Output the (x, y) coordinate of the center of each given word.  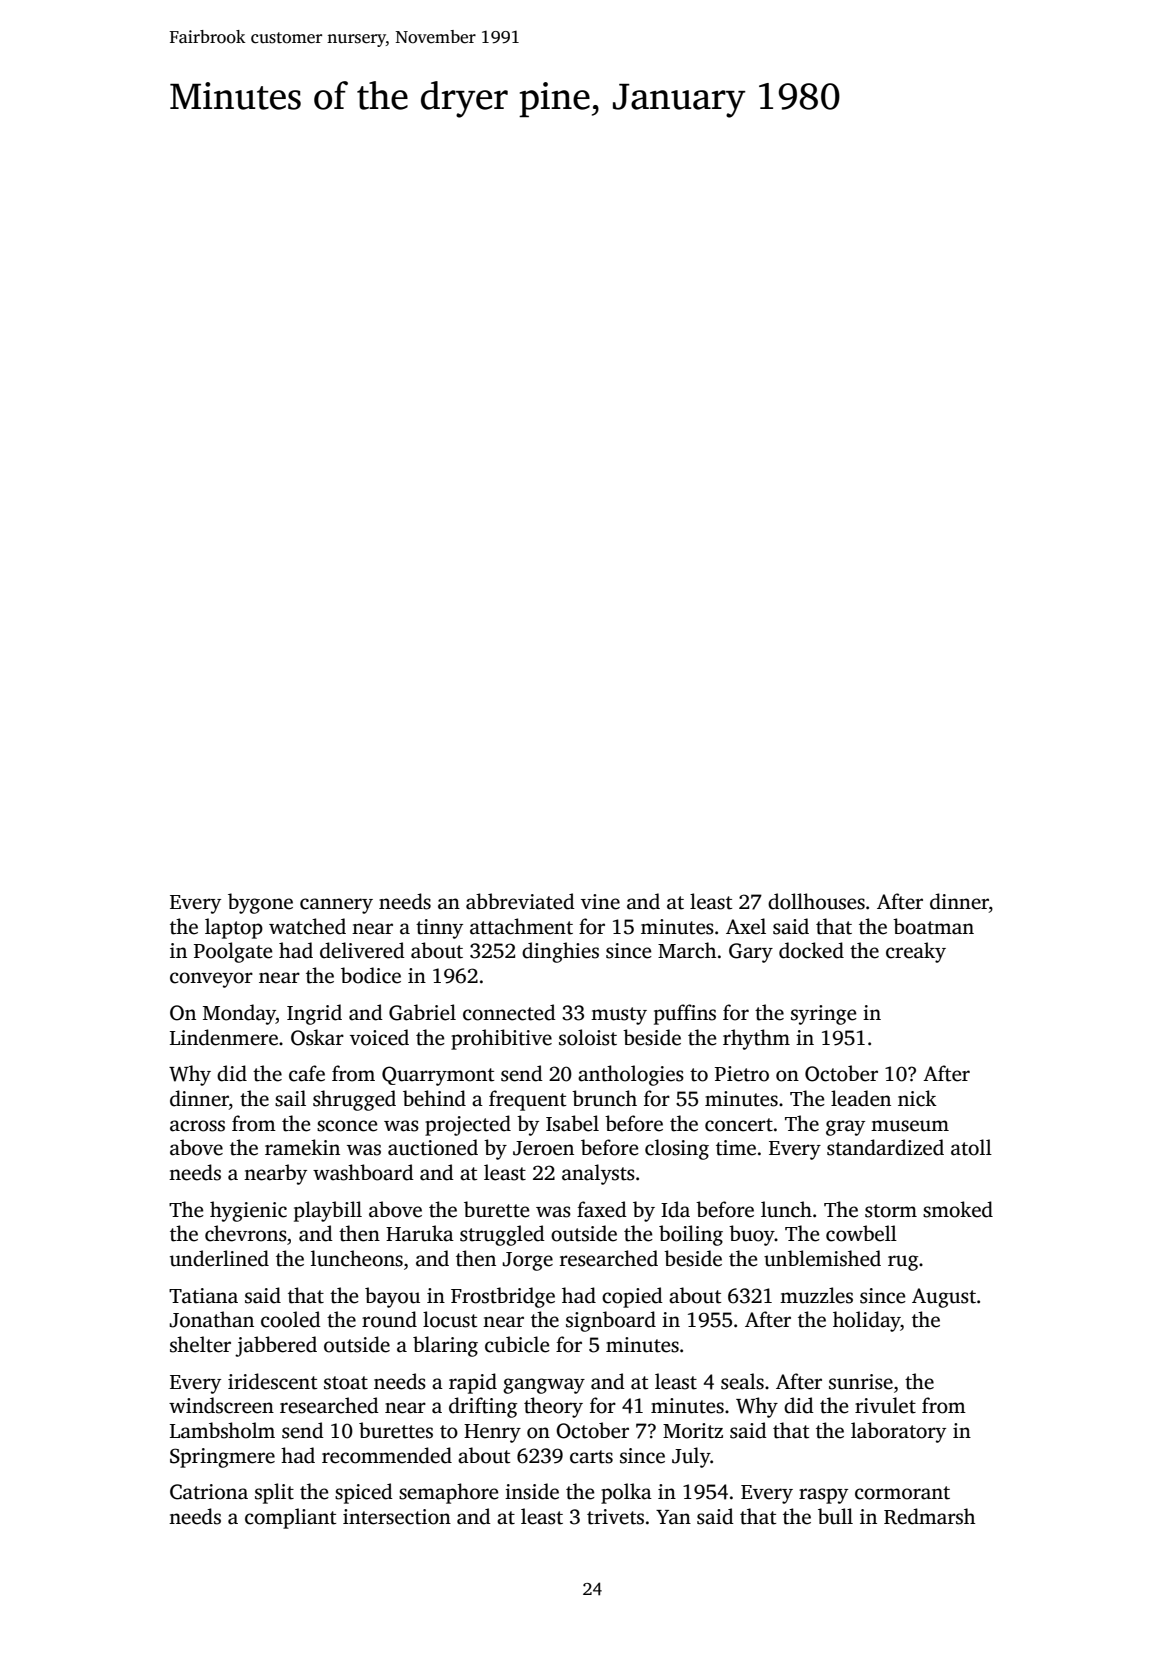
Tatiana (203, 1296)
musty (619, 1016)
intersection (397, 1517)
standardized (885, 1147)
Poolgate (233, 952)
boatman (933, 926)
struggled (502, 1235)
